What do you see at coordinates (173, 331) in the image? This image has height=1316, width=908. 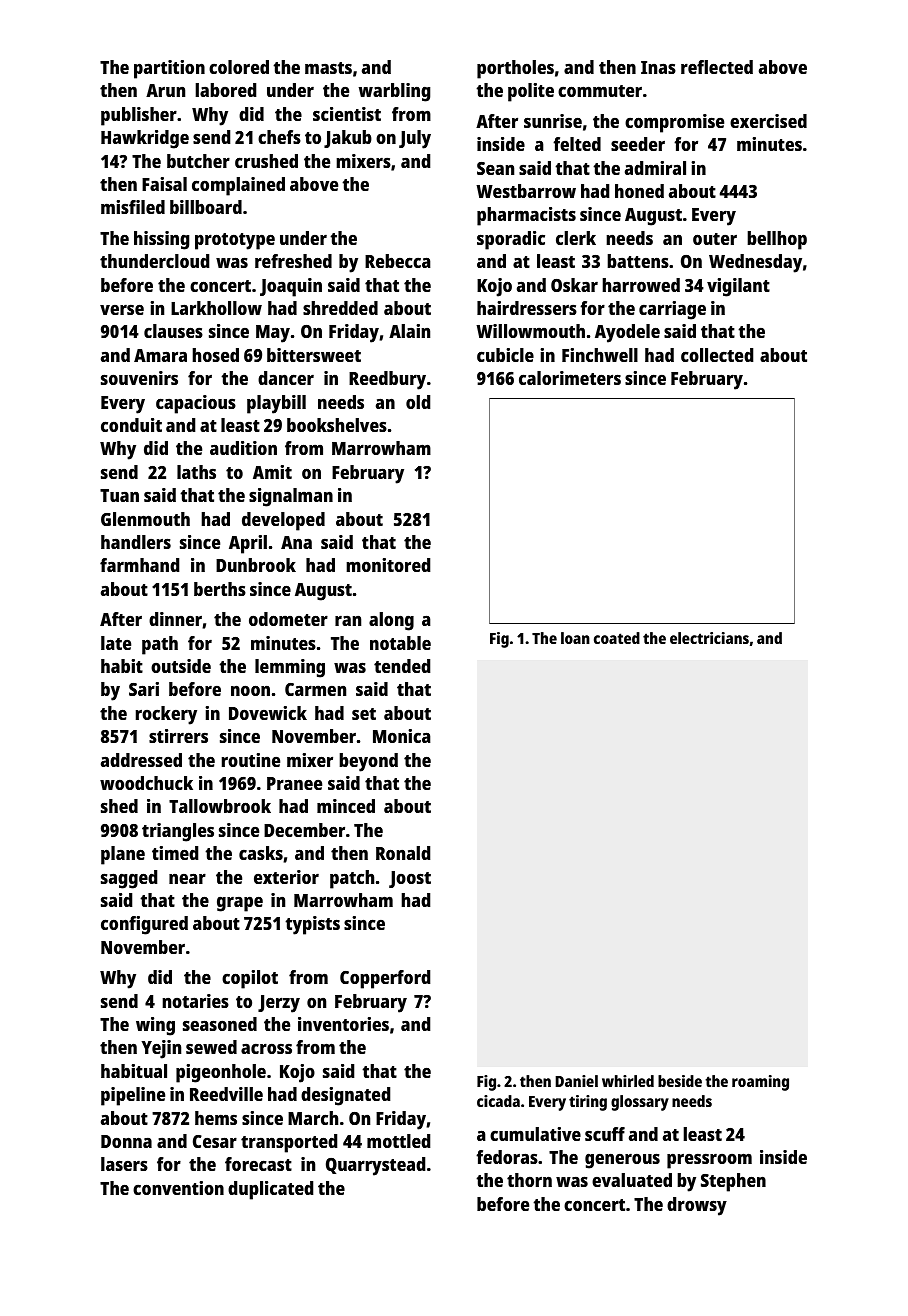 I see `clauses` at bounding box center [173, 331].
